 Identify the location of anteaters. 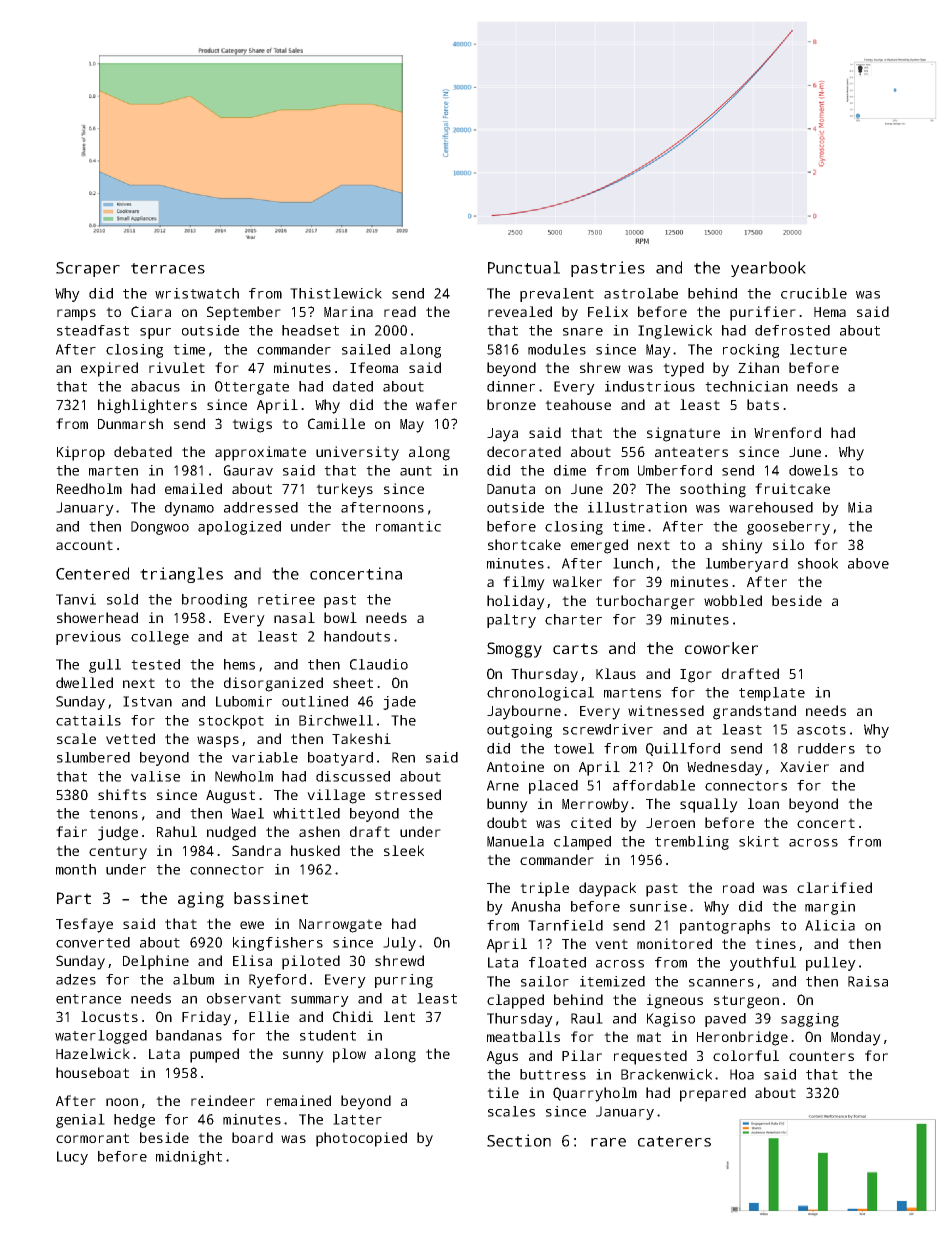
(691, 452).
